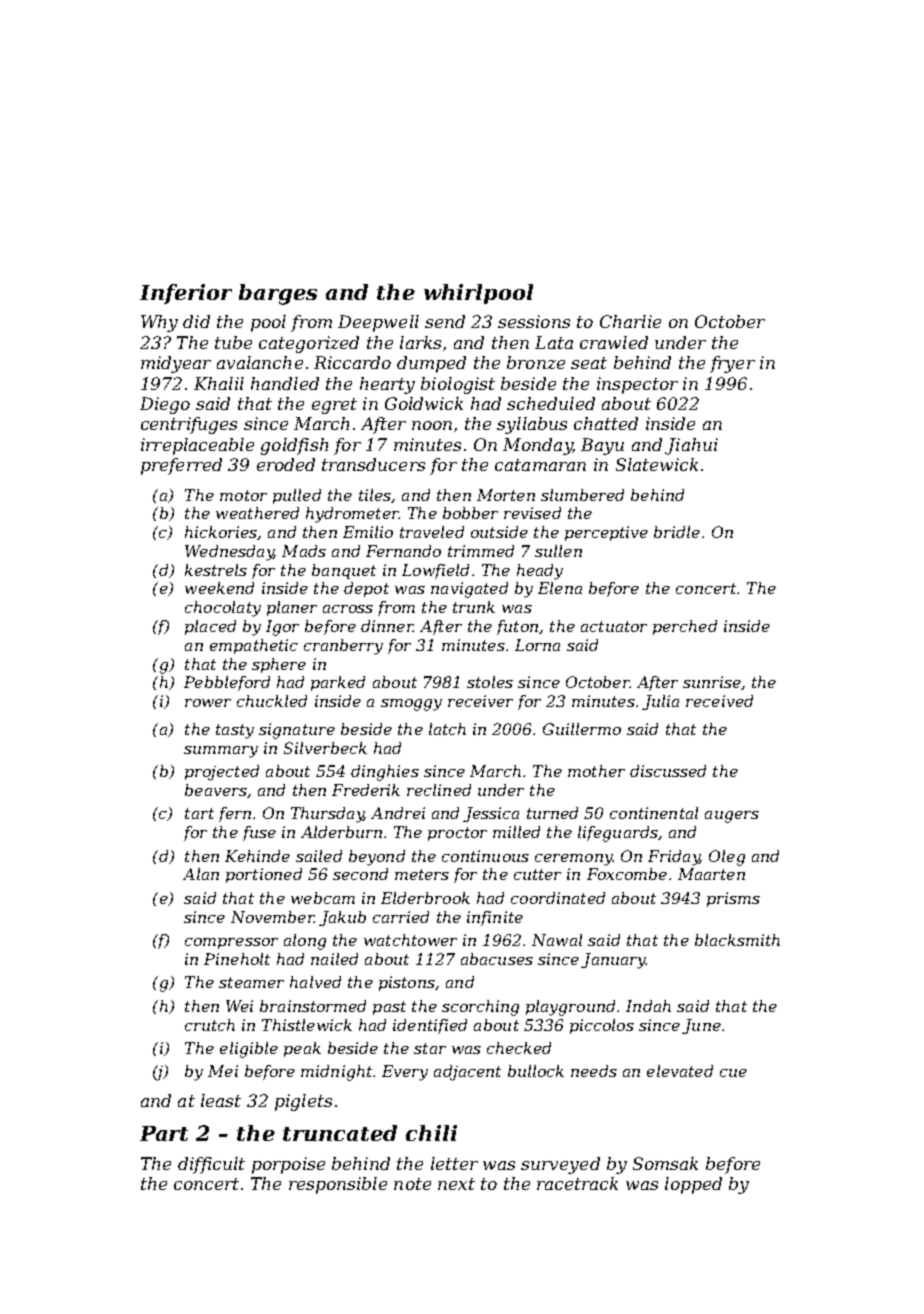 The width and height of the screenshot is (924, 1314). Describe the element at coordinates (558, 551) in the screenshot. I see `sullen` at that location.
